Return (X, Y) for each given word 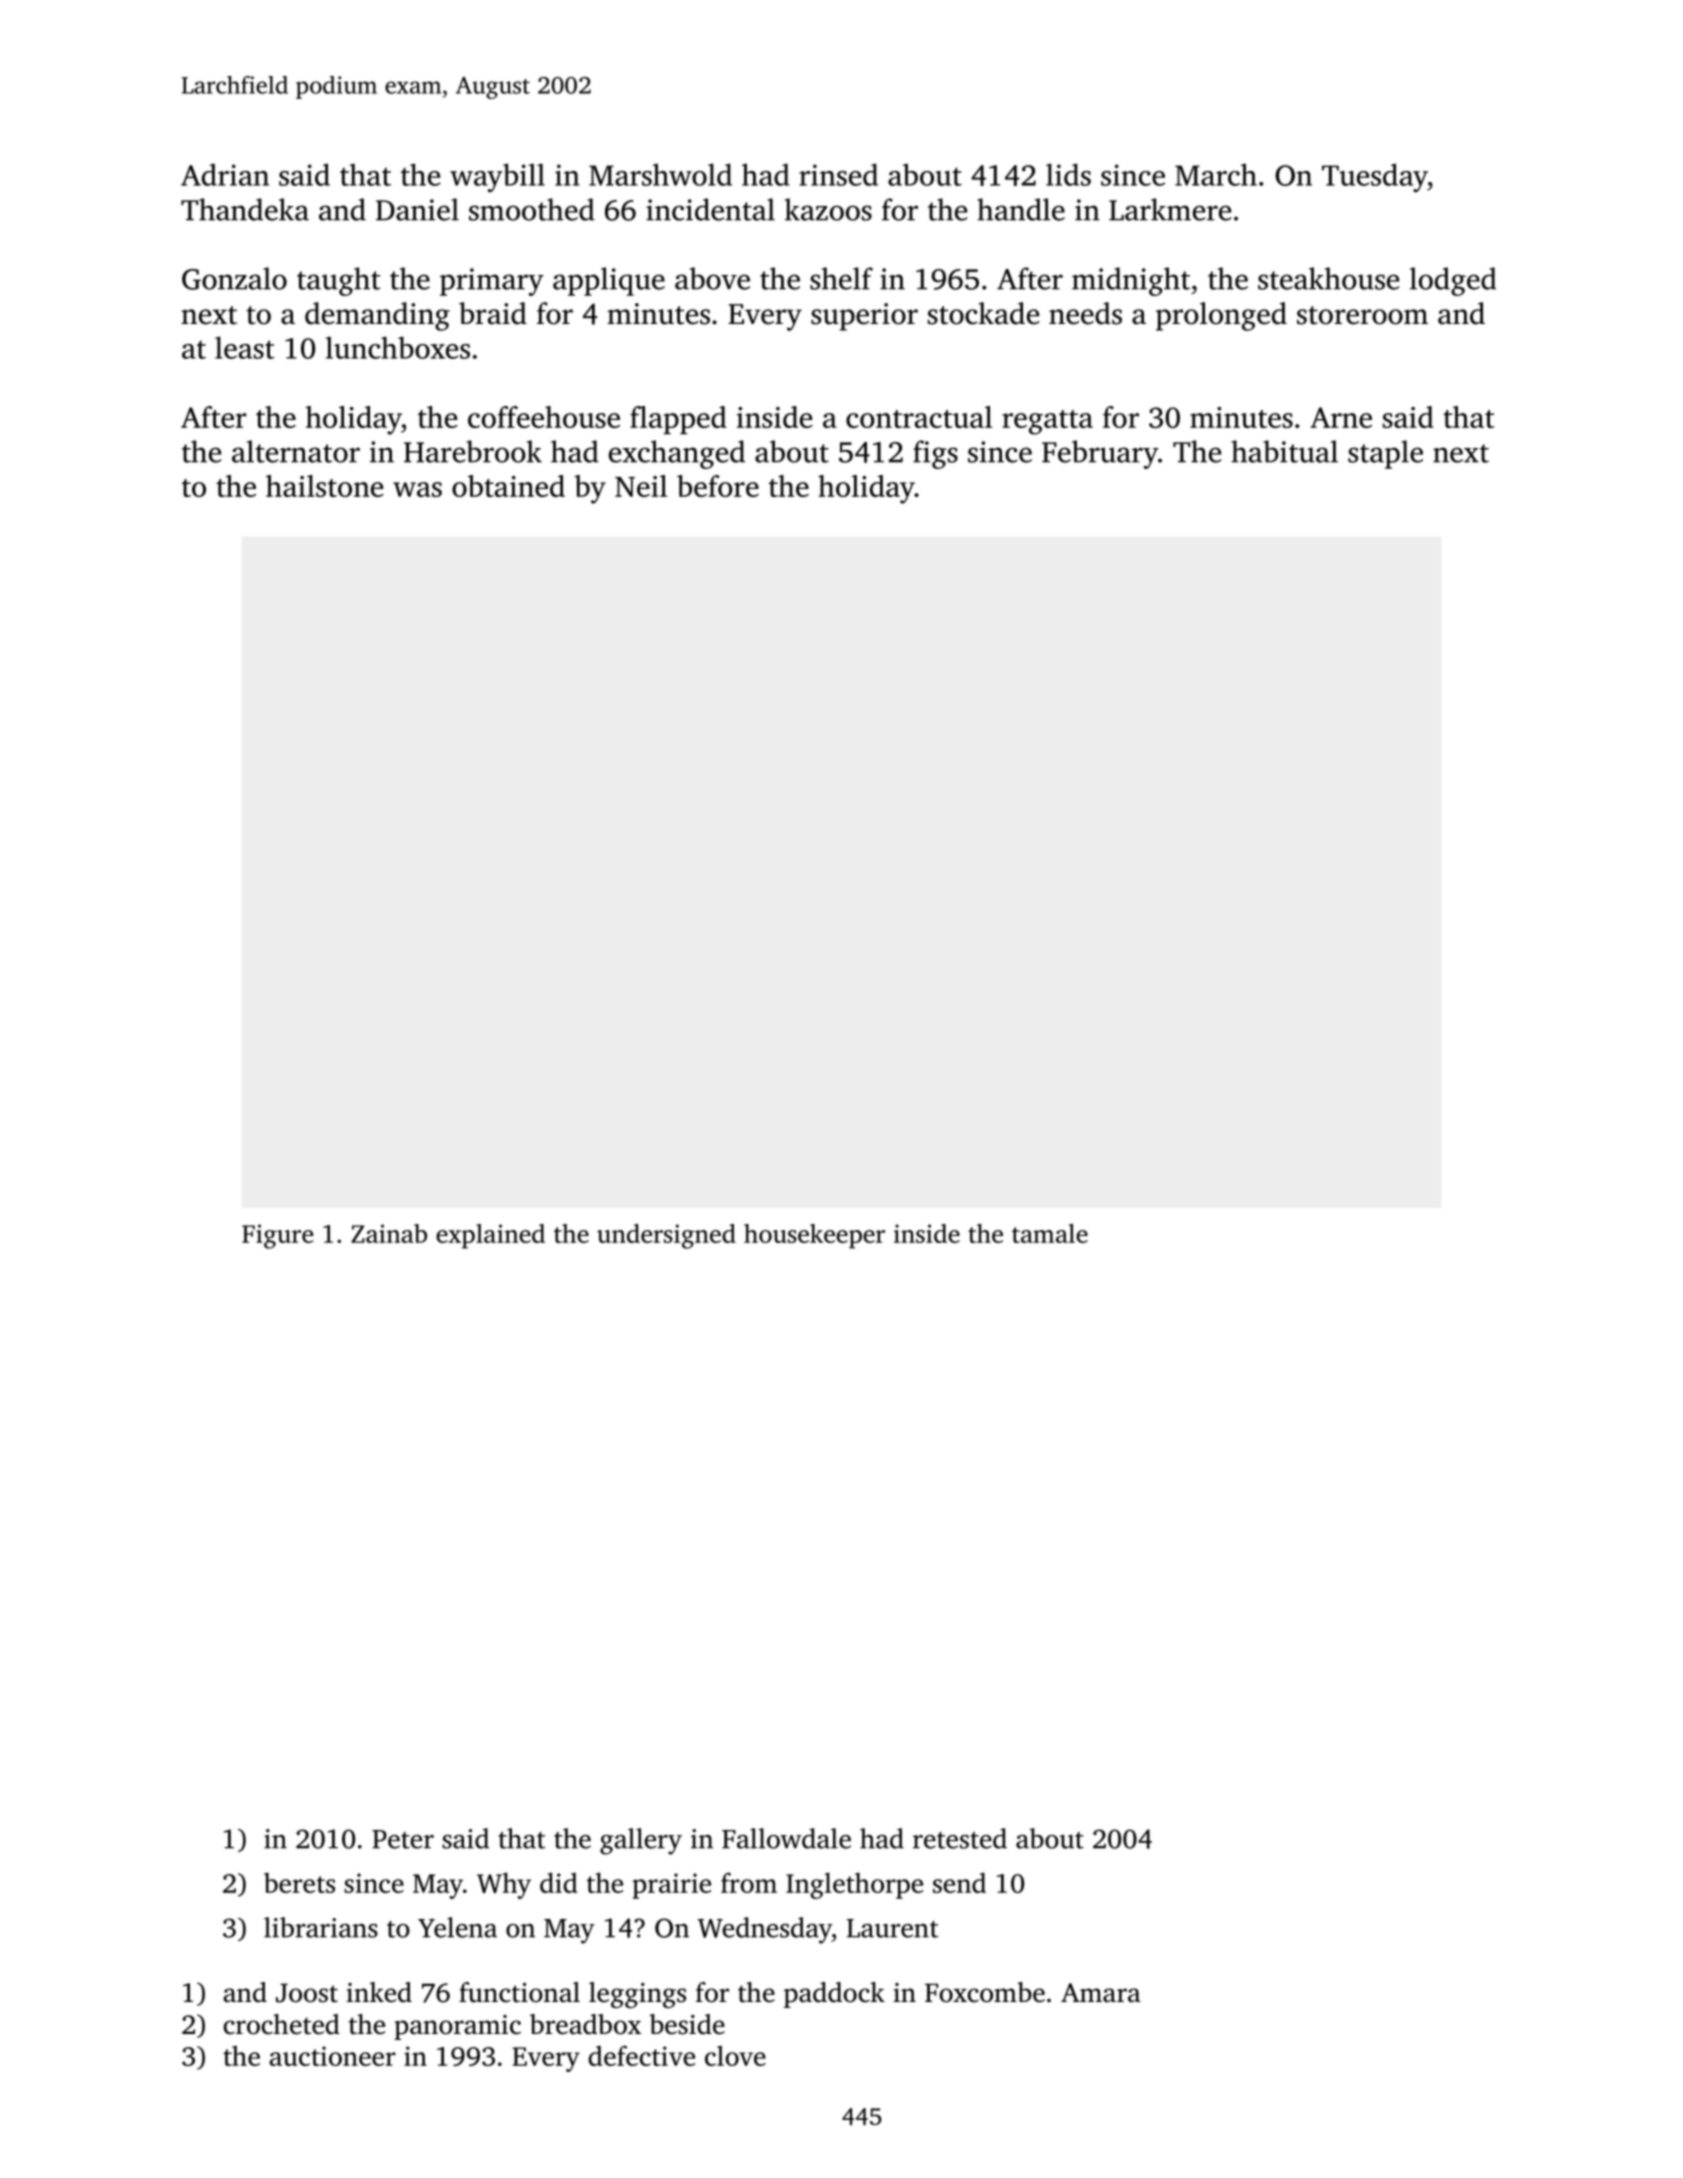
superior (864, 317)
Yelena (457, 1927)
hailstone (324, 486)
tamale (1050, 1233)
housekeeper (814, 1236)
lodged (1453, 281)
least (245, 347)
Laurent (892, 1928)
